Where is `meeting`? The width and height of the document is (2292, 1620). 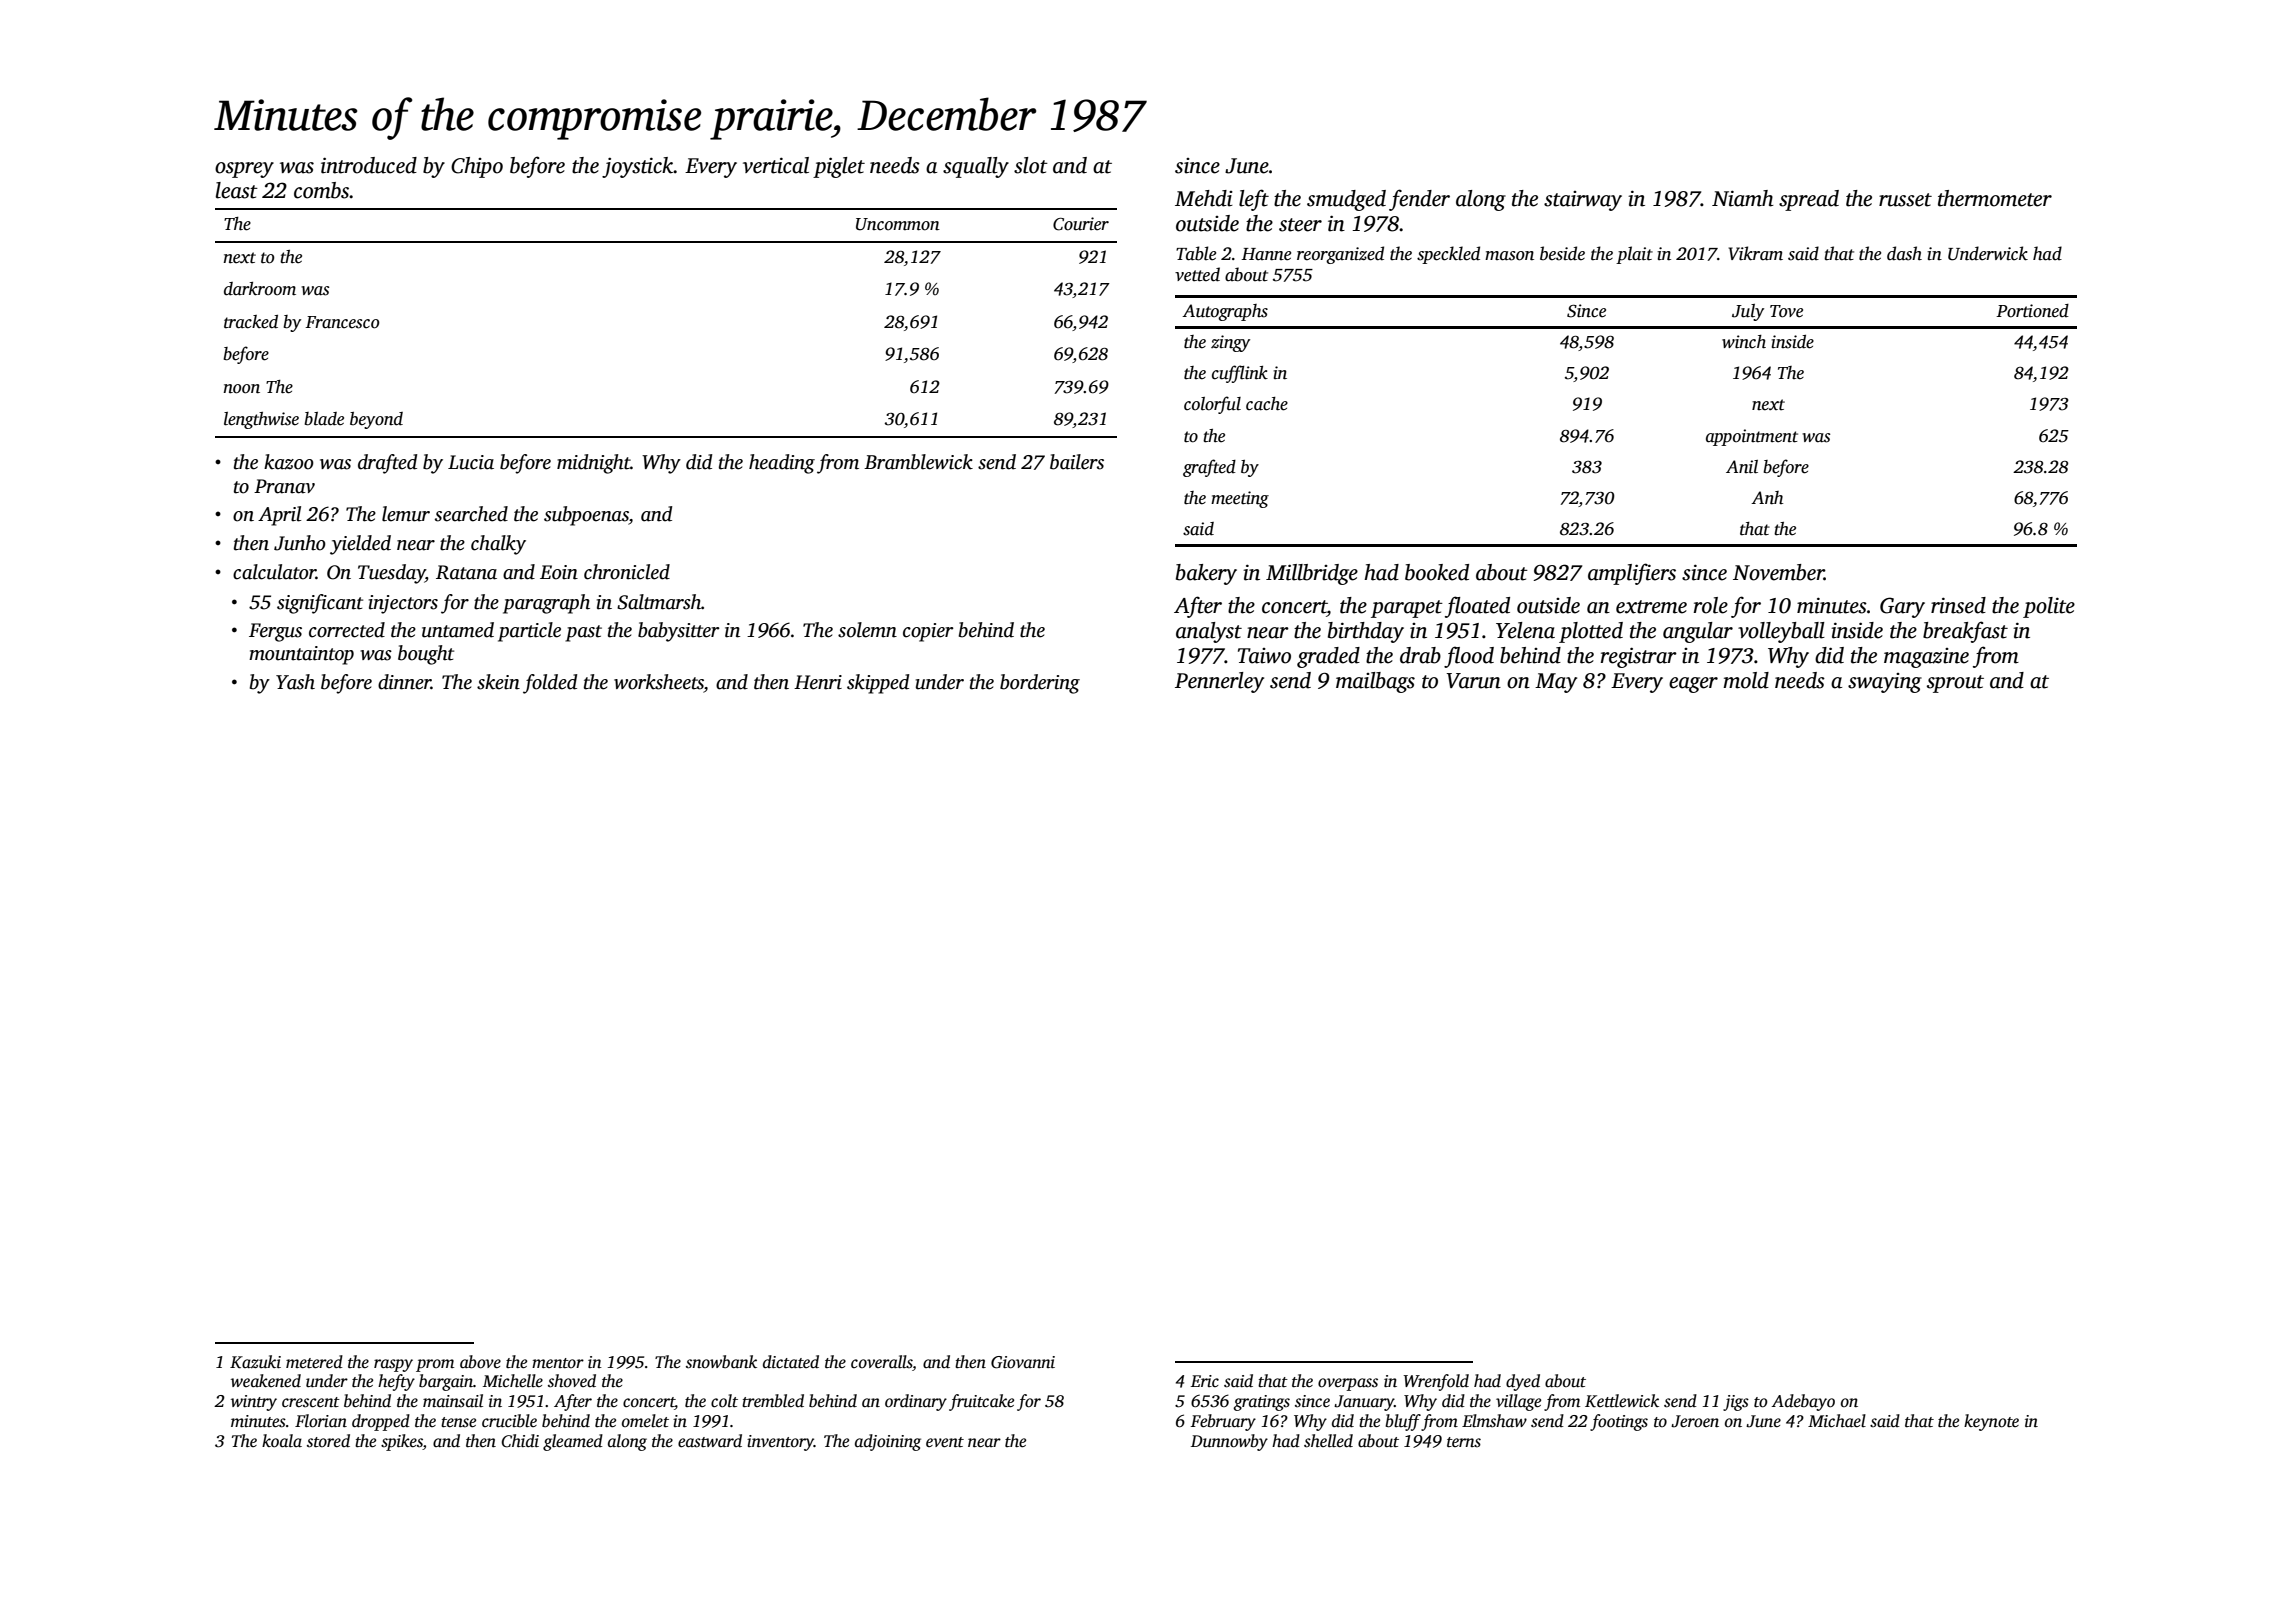 meeting is located at coordinates (1240, 499).
